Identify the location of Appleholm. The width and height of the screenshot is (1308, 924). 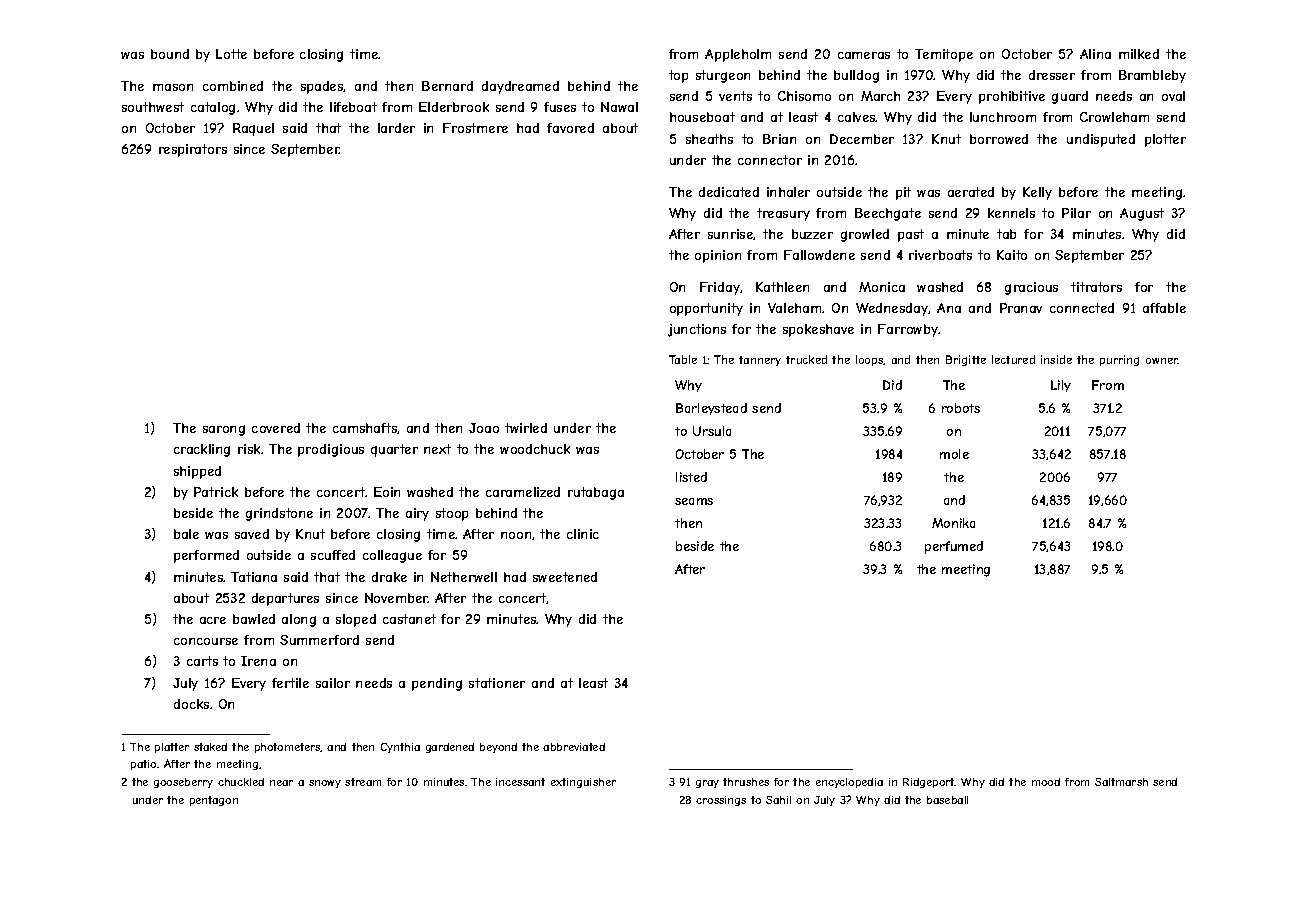
(738, 55).
